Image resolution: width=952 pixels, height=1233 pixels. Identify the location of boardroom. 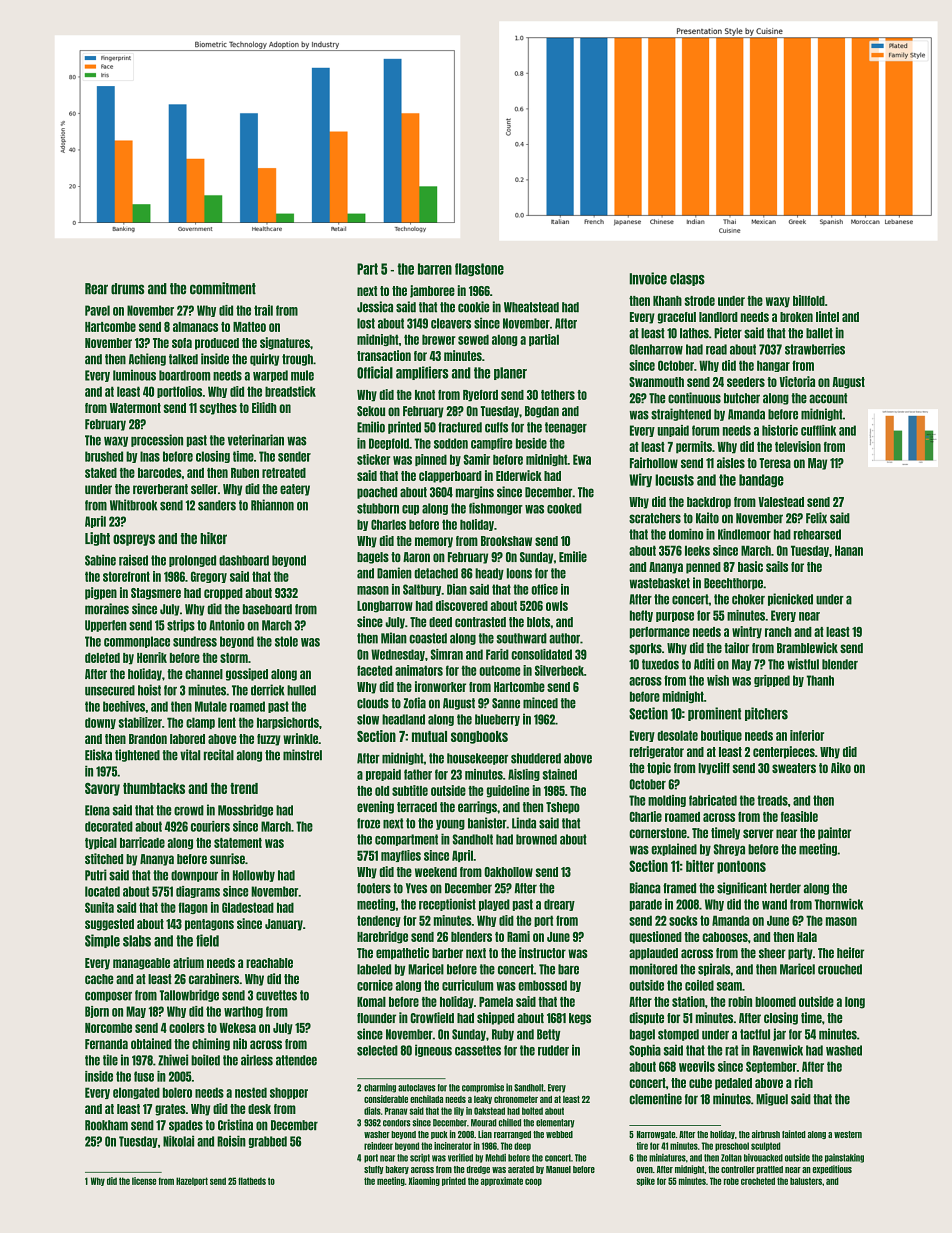
(184, 375).
